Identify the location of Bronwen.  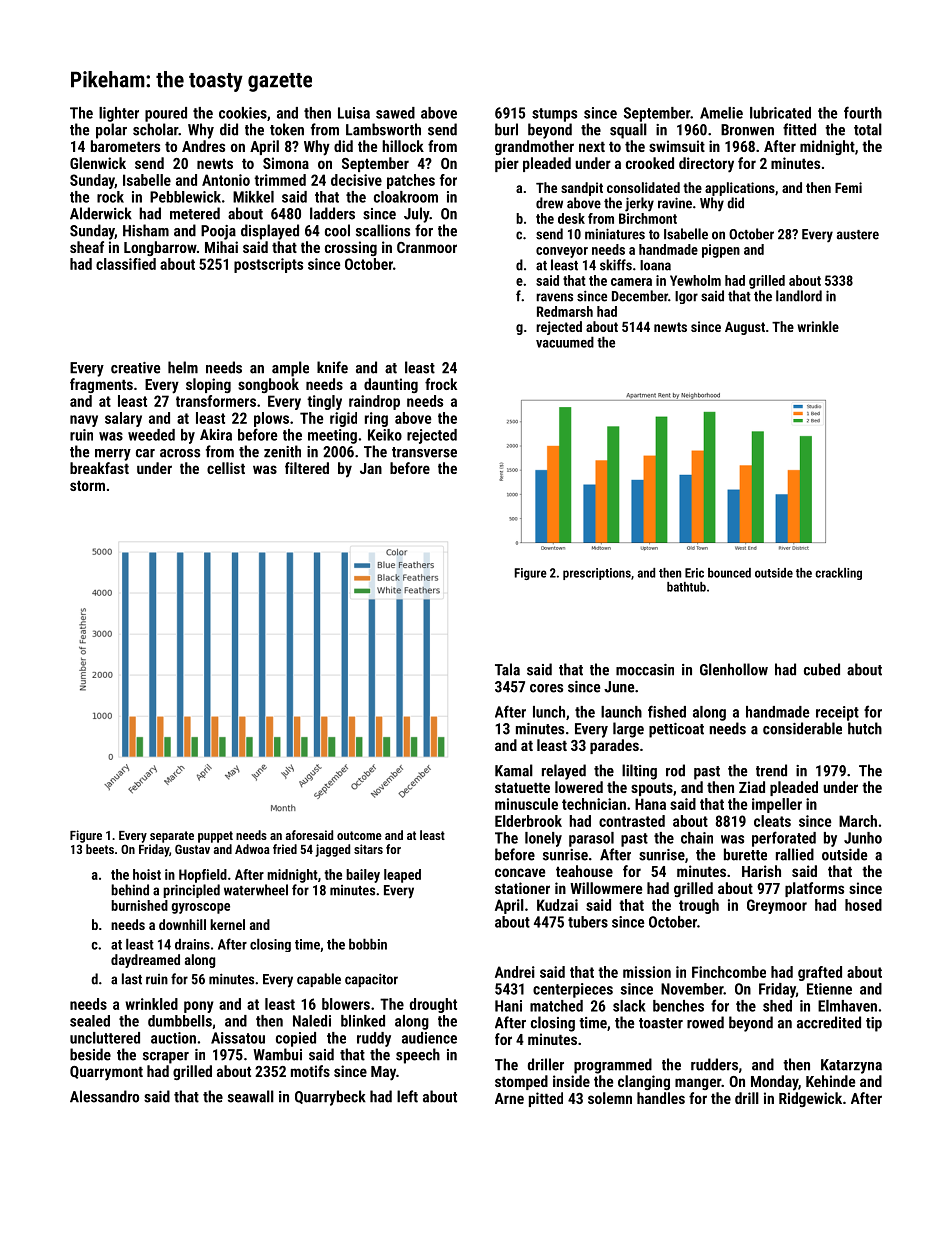
(747, 130).
